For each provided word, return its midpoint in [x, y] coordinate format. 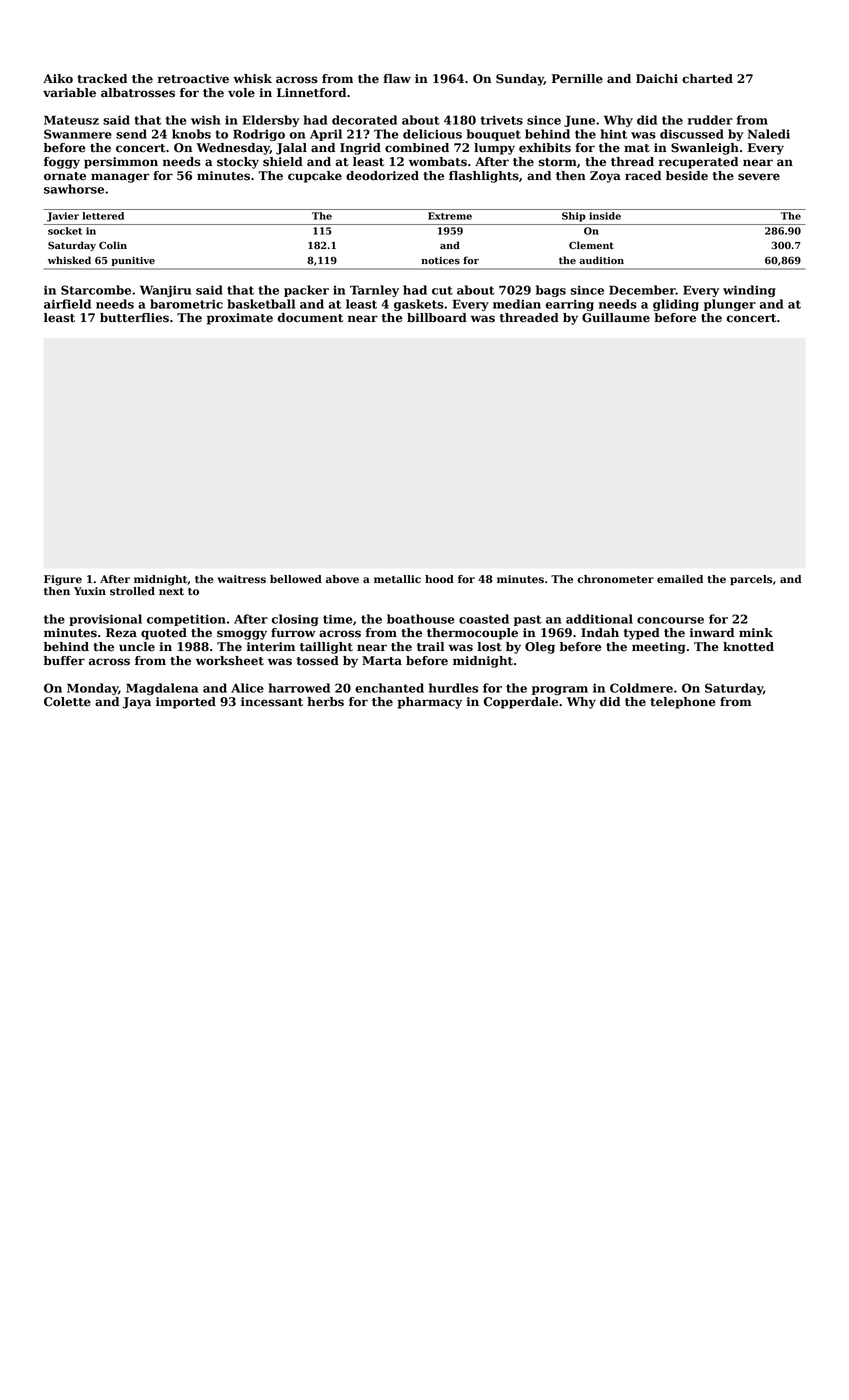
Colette [67, 702]
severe [759, 177]
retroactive [193, 79]
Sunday [520, 80]
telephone [683, 703]
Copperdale [521, 703]
